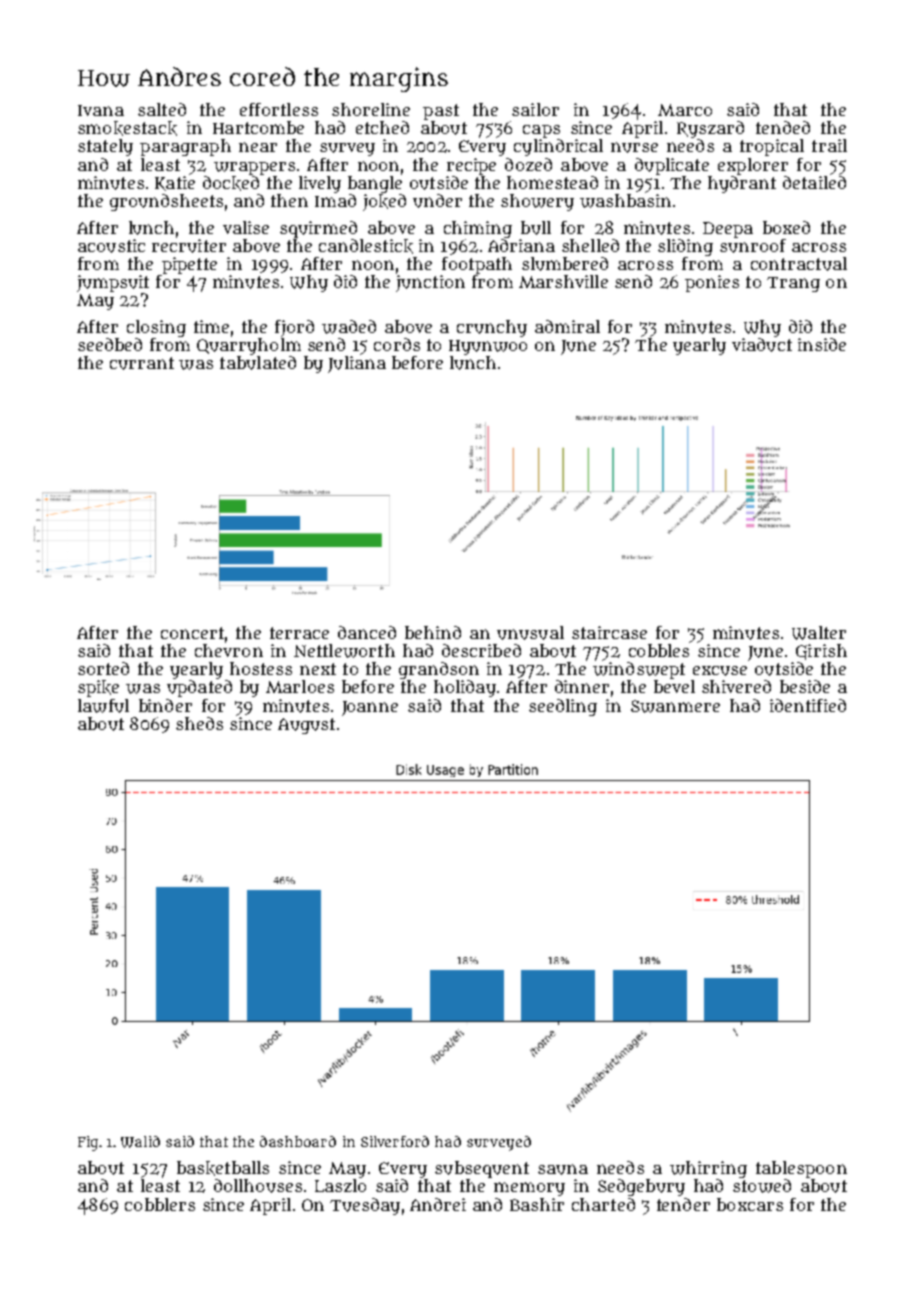  Describe the element at coordinates (808, 705) in the image. I see `identified` at that location.
